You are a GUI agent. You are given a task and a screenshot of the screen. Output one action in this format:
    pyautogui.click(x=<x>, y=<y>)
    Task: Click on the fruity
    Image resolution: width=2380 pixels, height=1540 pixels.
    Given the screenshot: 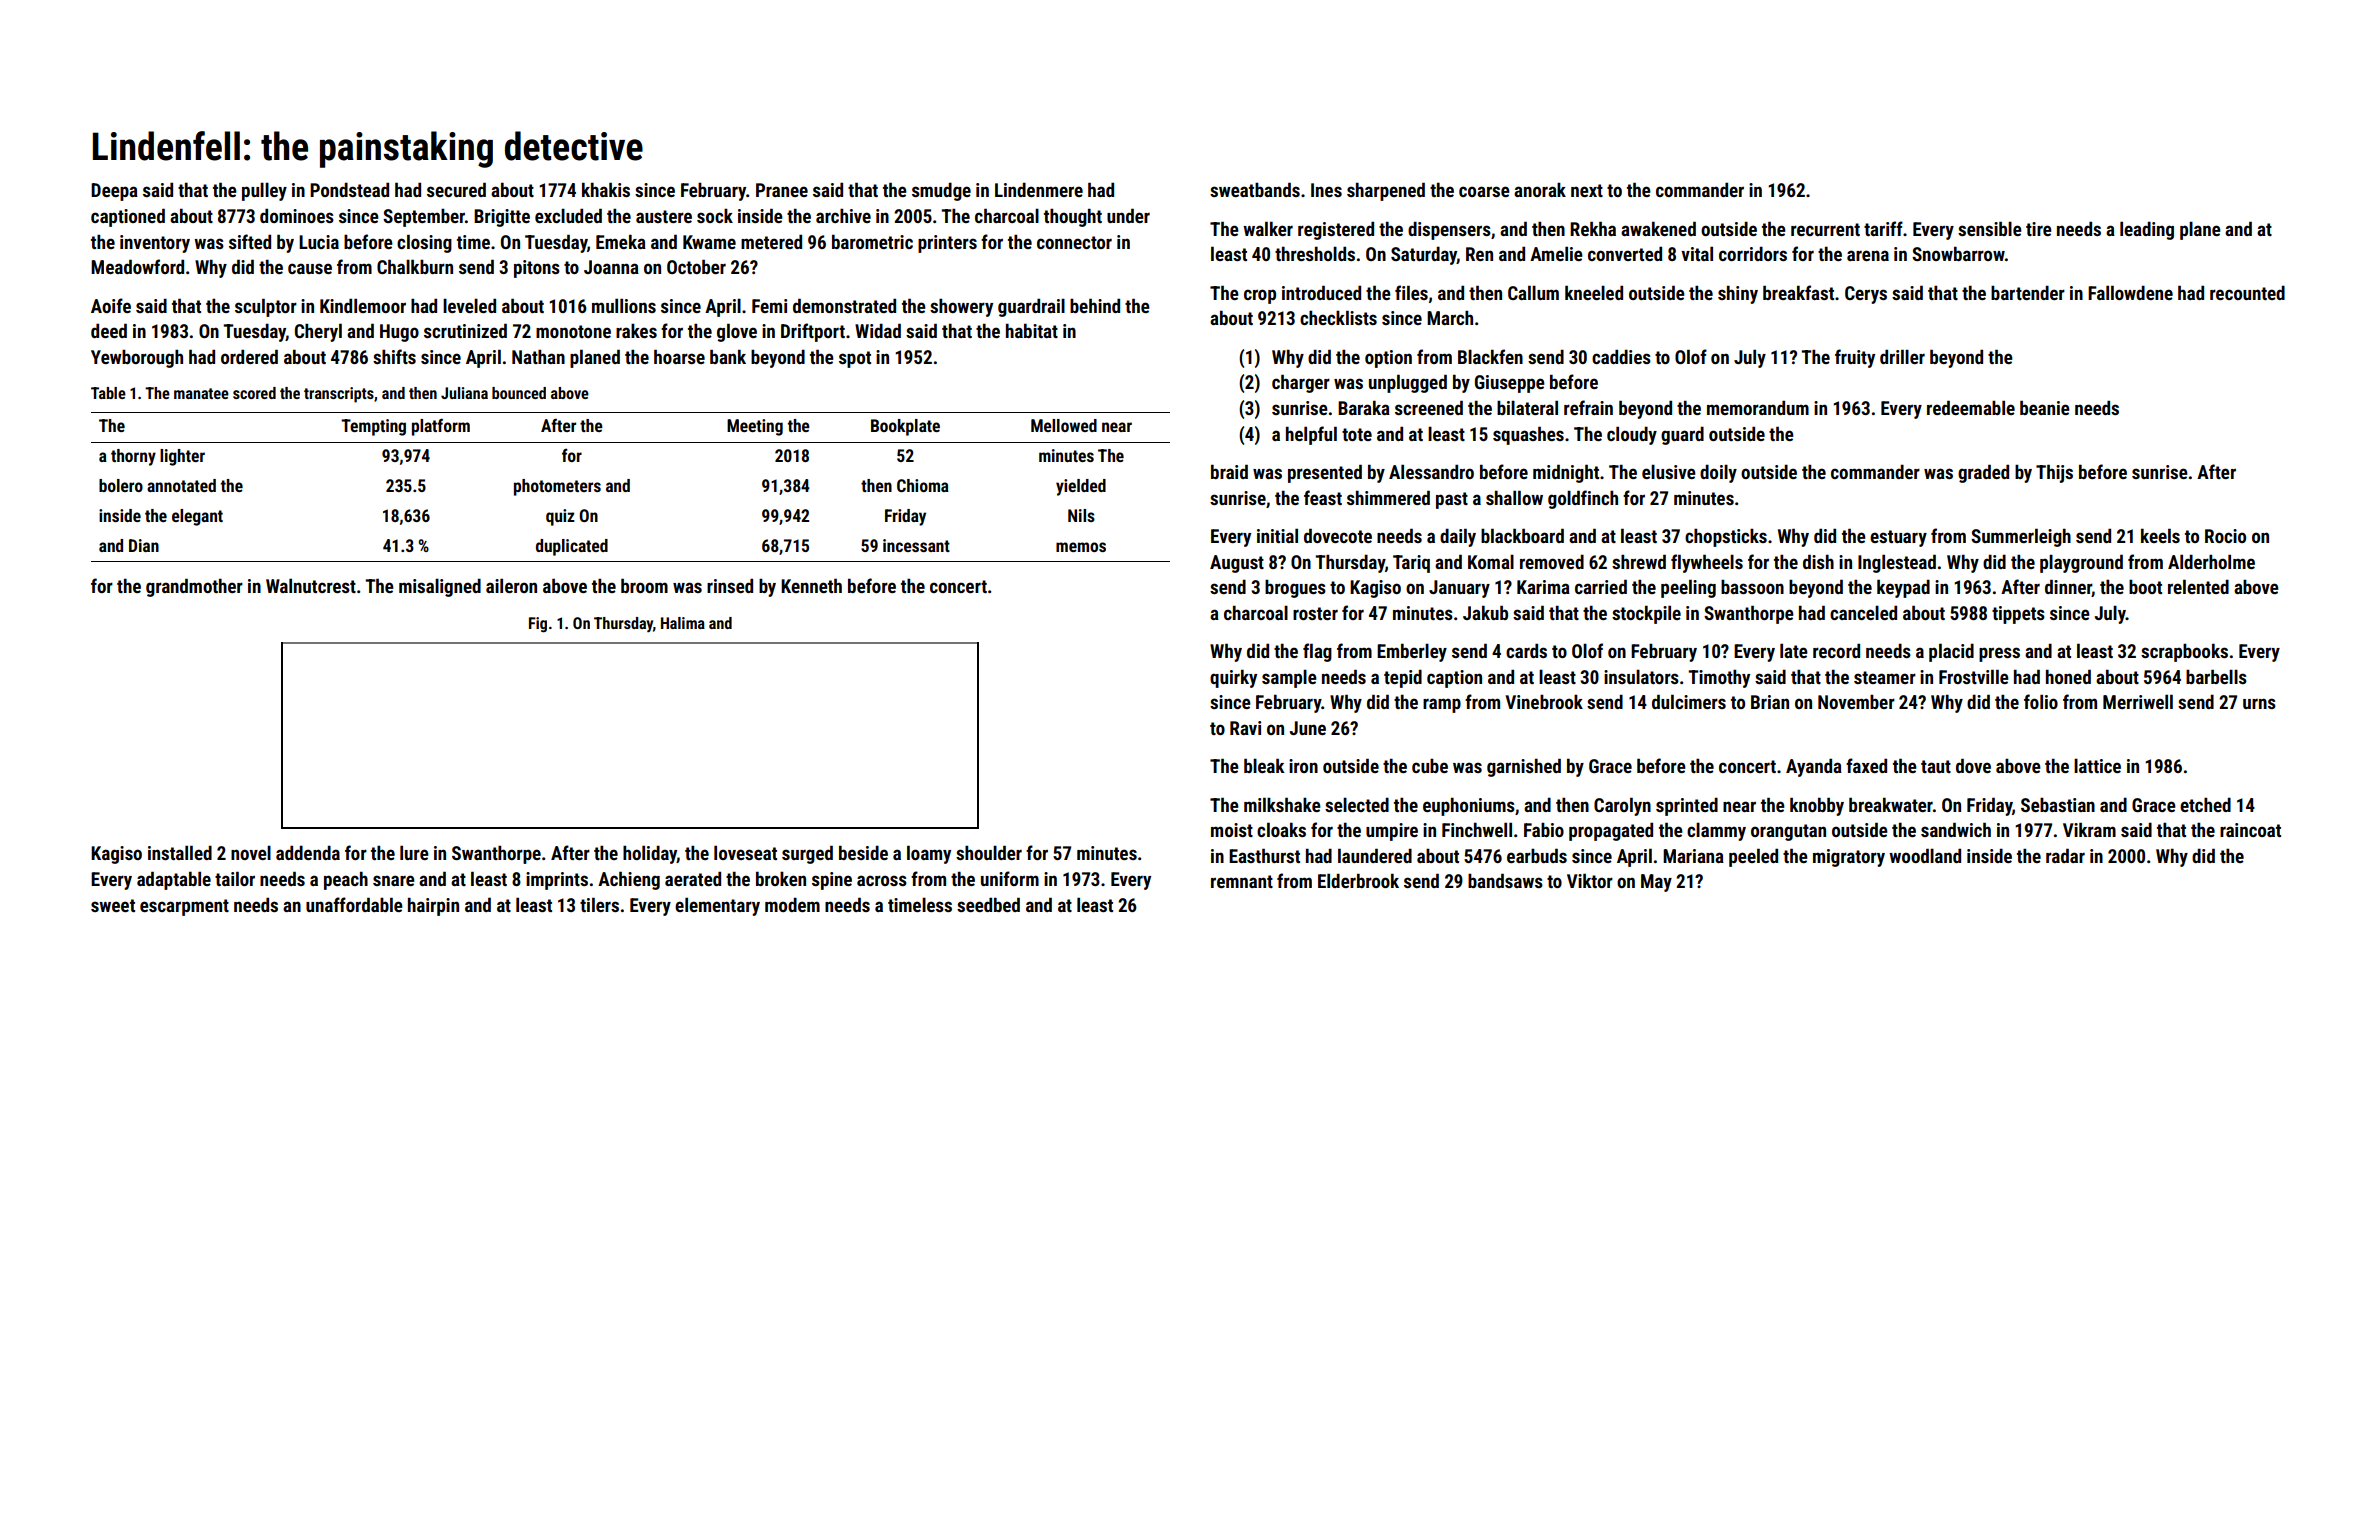 What is the action you would take?
    pyautogui.click(x=1855, y=358)
